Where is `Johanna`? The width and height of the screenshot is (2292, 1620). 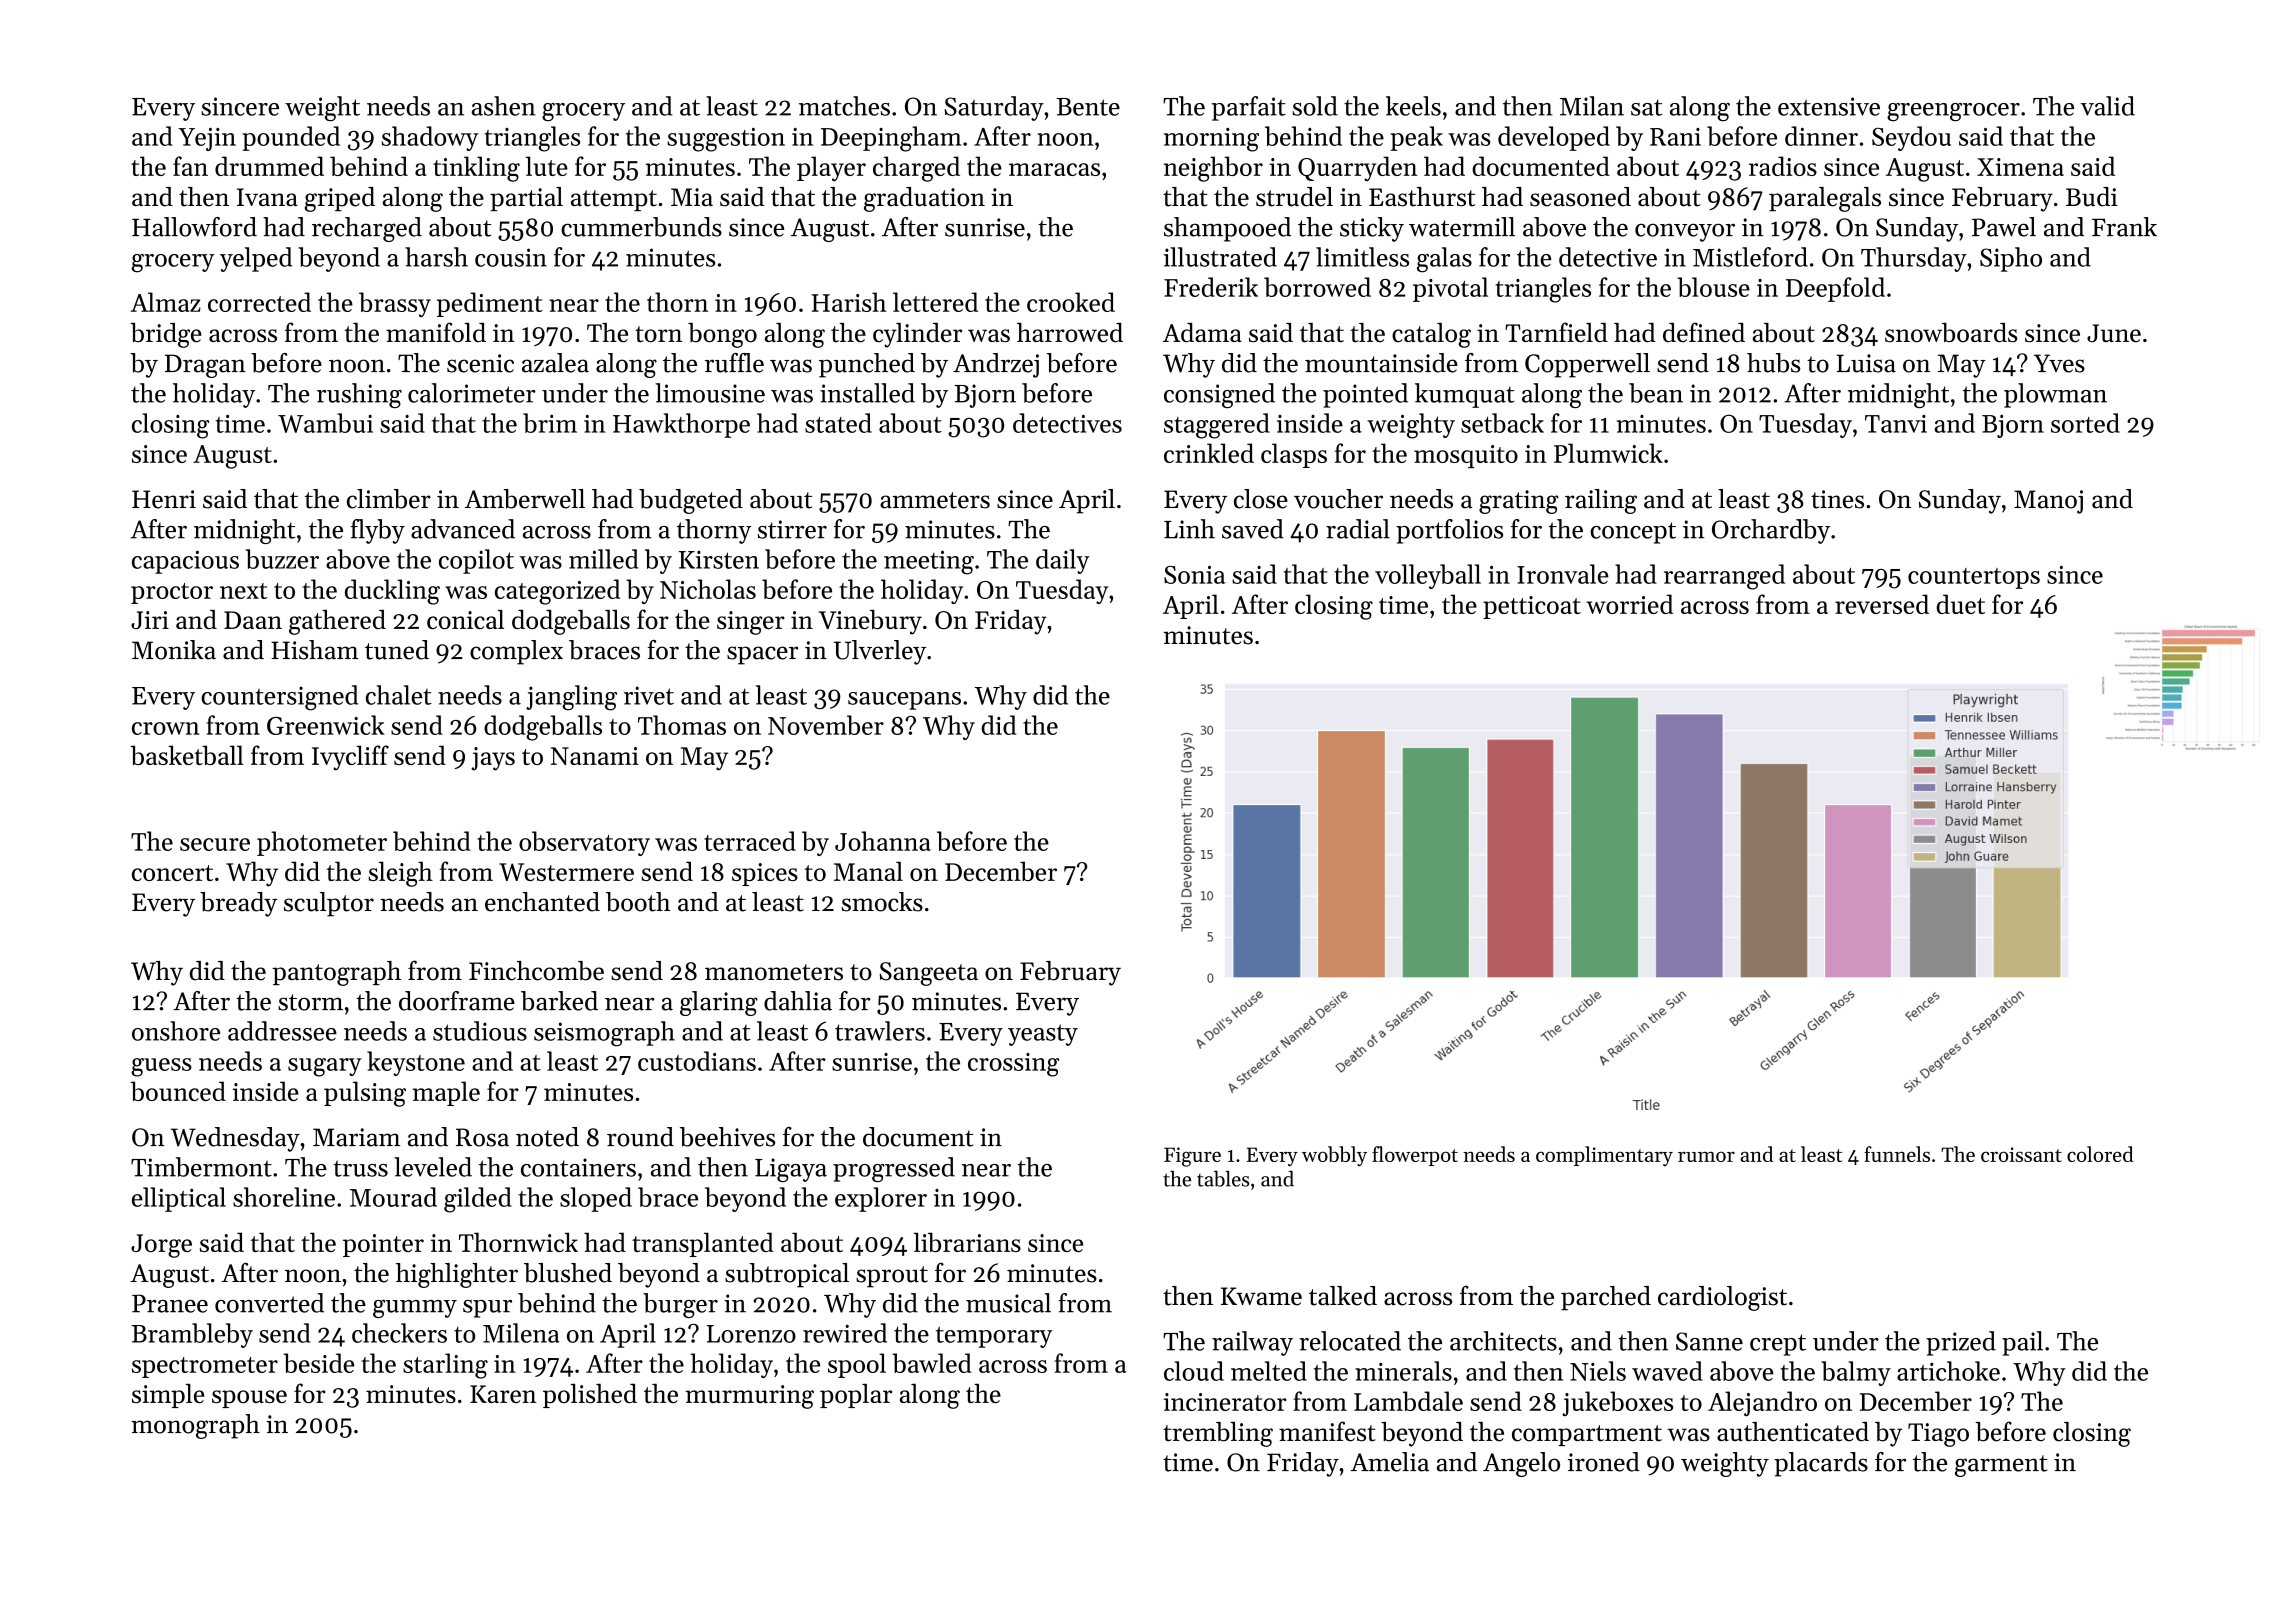
Johanna is located at coordinates (883, 841).
